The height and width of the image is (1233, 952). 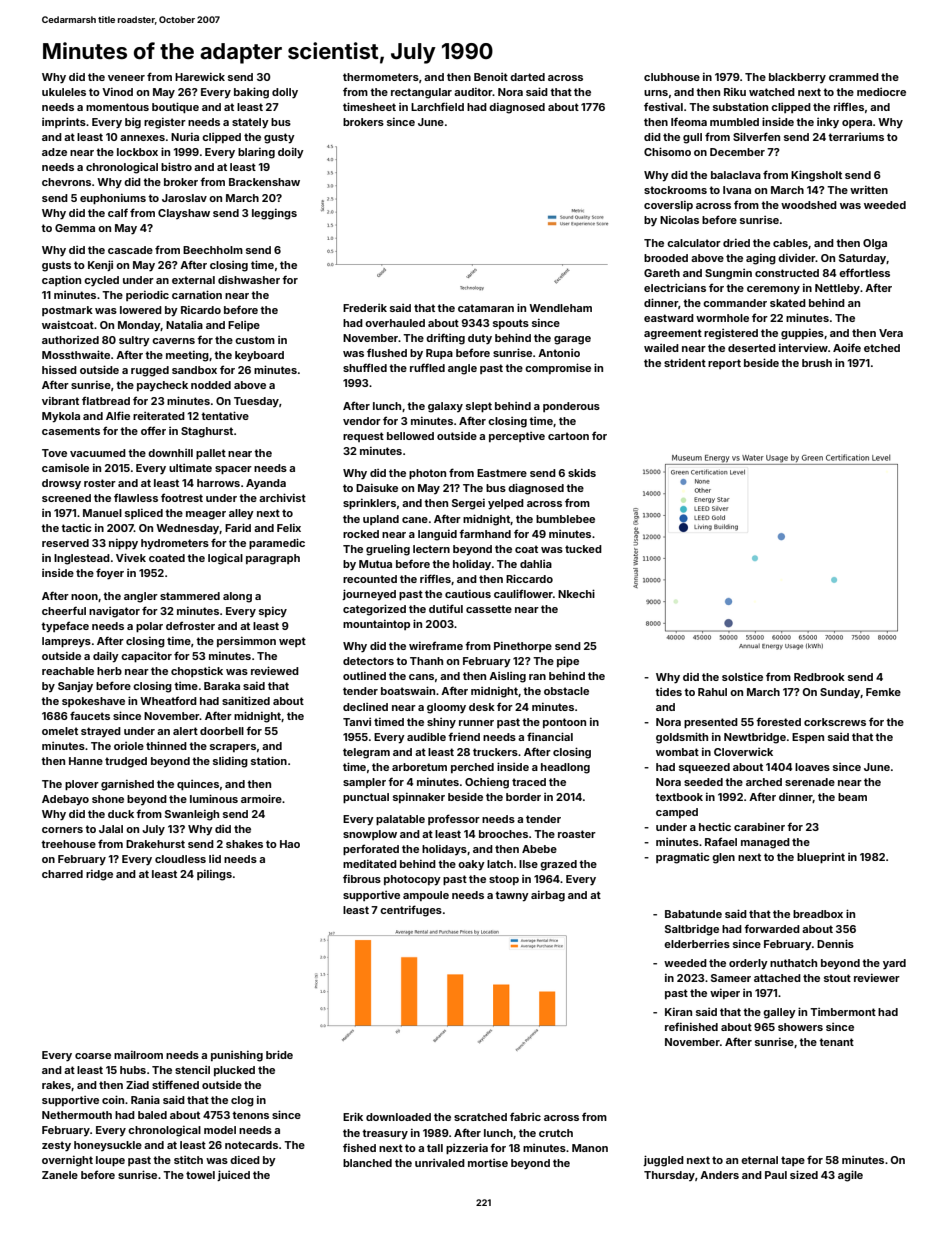 What do you see at coordinates (488, 1163) in the image?
I see `mortise` at bounding box center [488, 1163].
